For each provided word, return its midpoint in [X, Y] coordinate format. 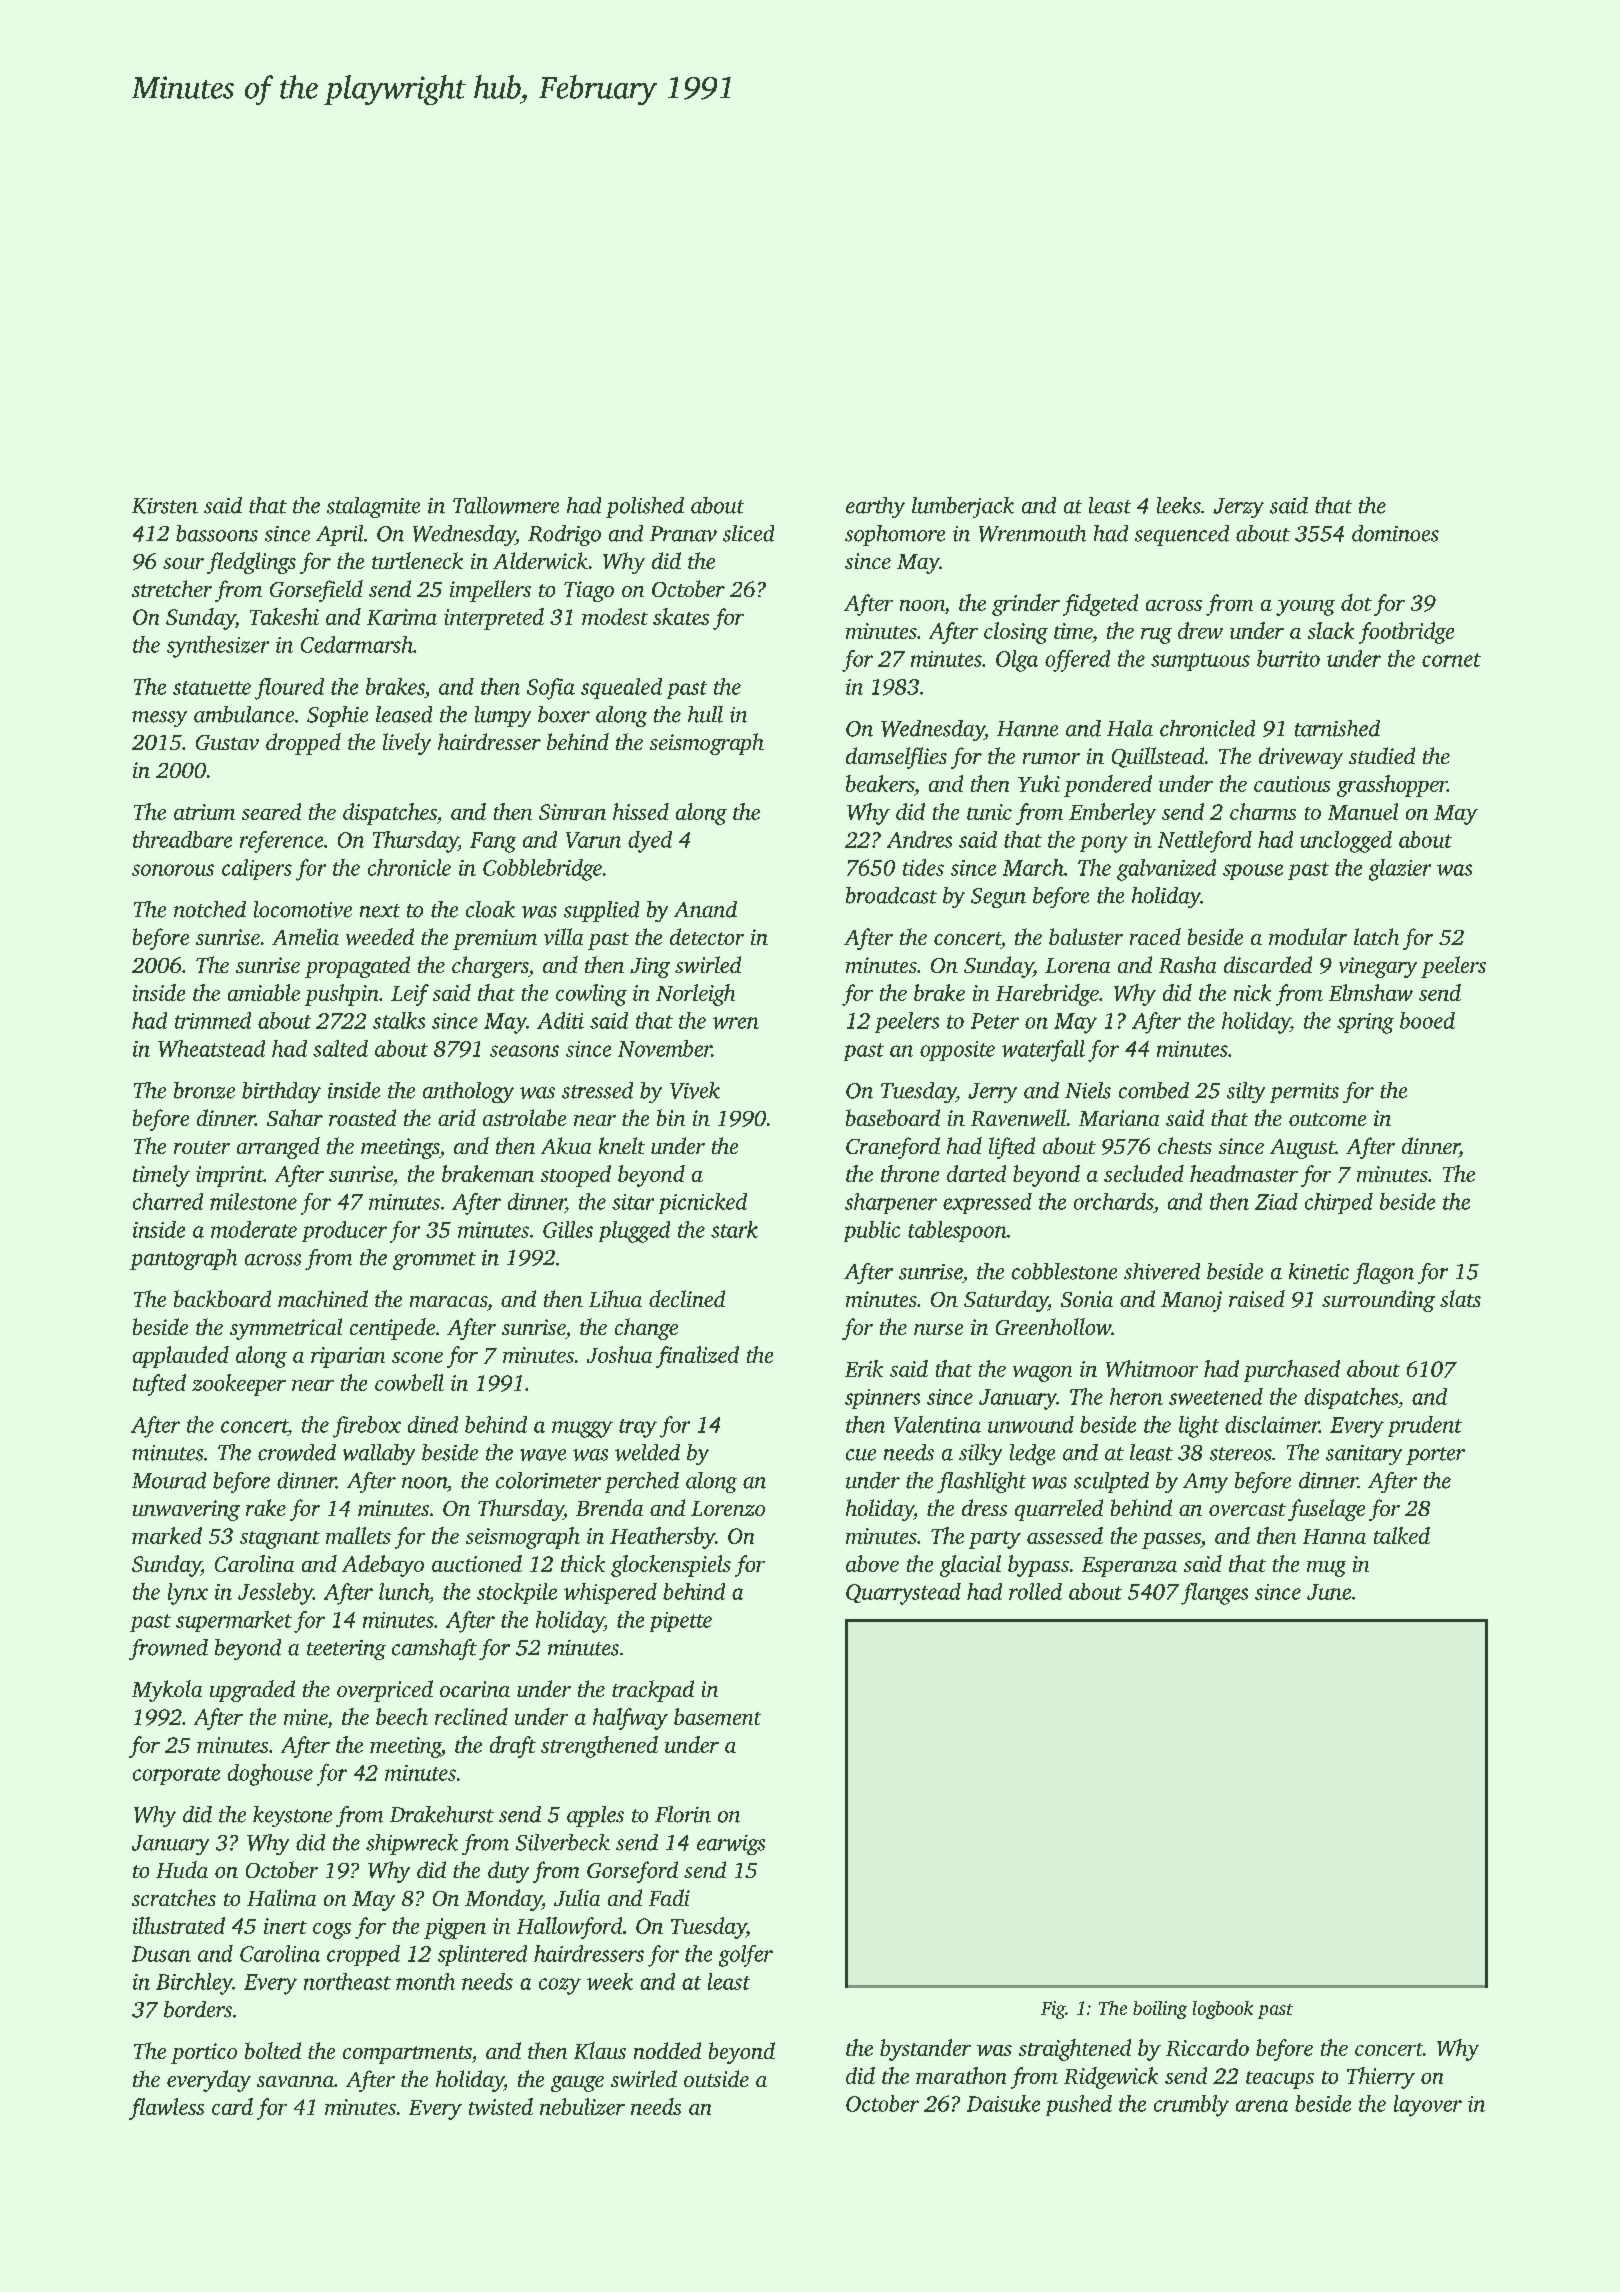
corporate [176, 1776]
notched [210, 909]
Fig [1053, 2010]
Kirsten [165, 506]
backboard [222, 1298]
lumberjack [963, 507]
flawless [166, 2109]
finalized [697, 1357]
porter [1435, 1456]
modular [1308, 936]
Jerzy [1238, 508]
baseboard [893, 1117]
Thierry [1381, 2078]
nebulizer [582, 2106]
